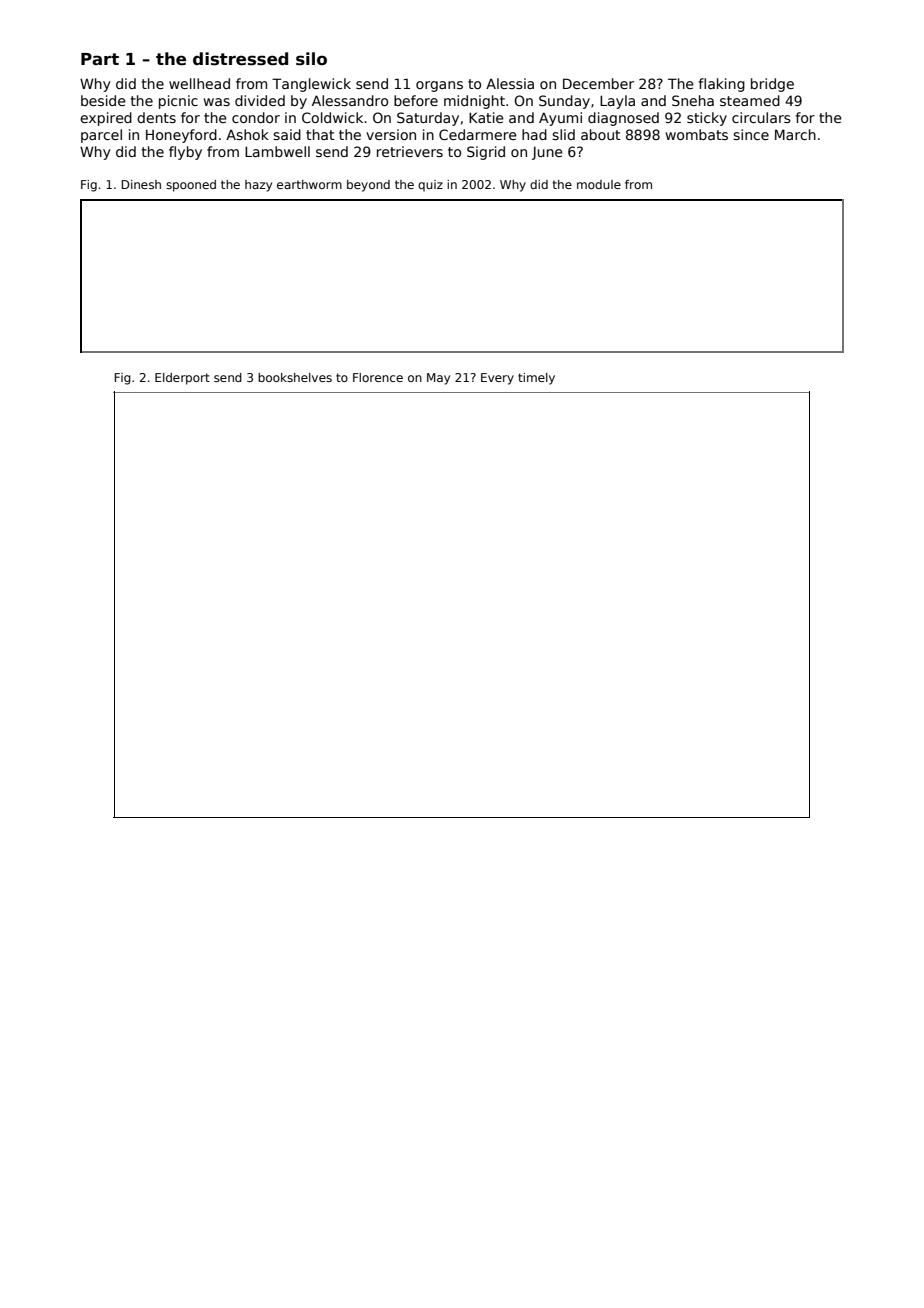 This image has height=1308, width=924. I want to click on Part, so click(100, 59).
